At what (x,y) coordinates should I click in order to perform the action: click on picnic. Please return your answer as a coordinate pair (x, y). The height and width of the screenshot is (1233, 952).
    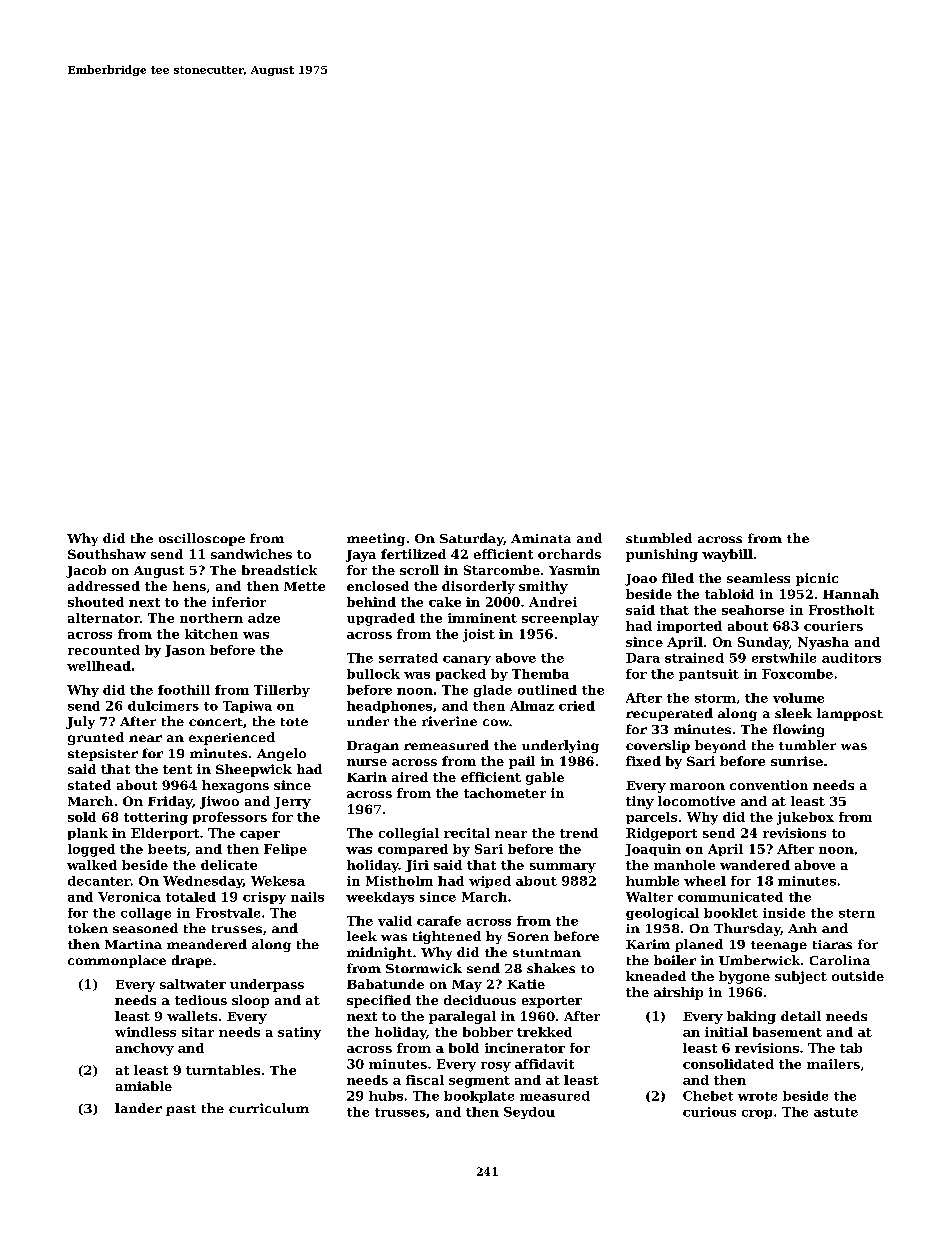
    Looking at the image, I should click on (817, 579).
